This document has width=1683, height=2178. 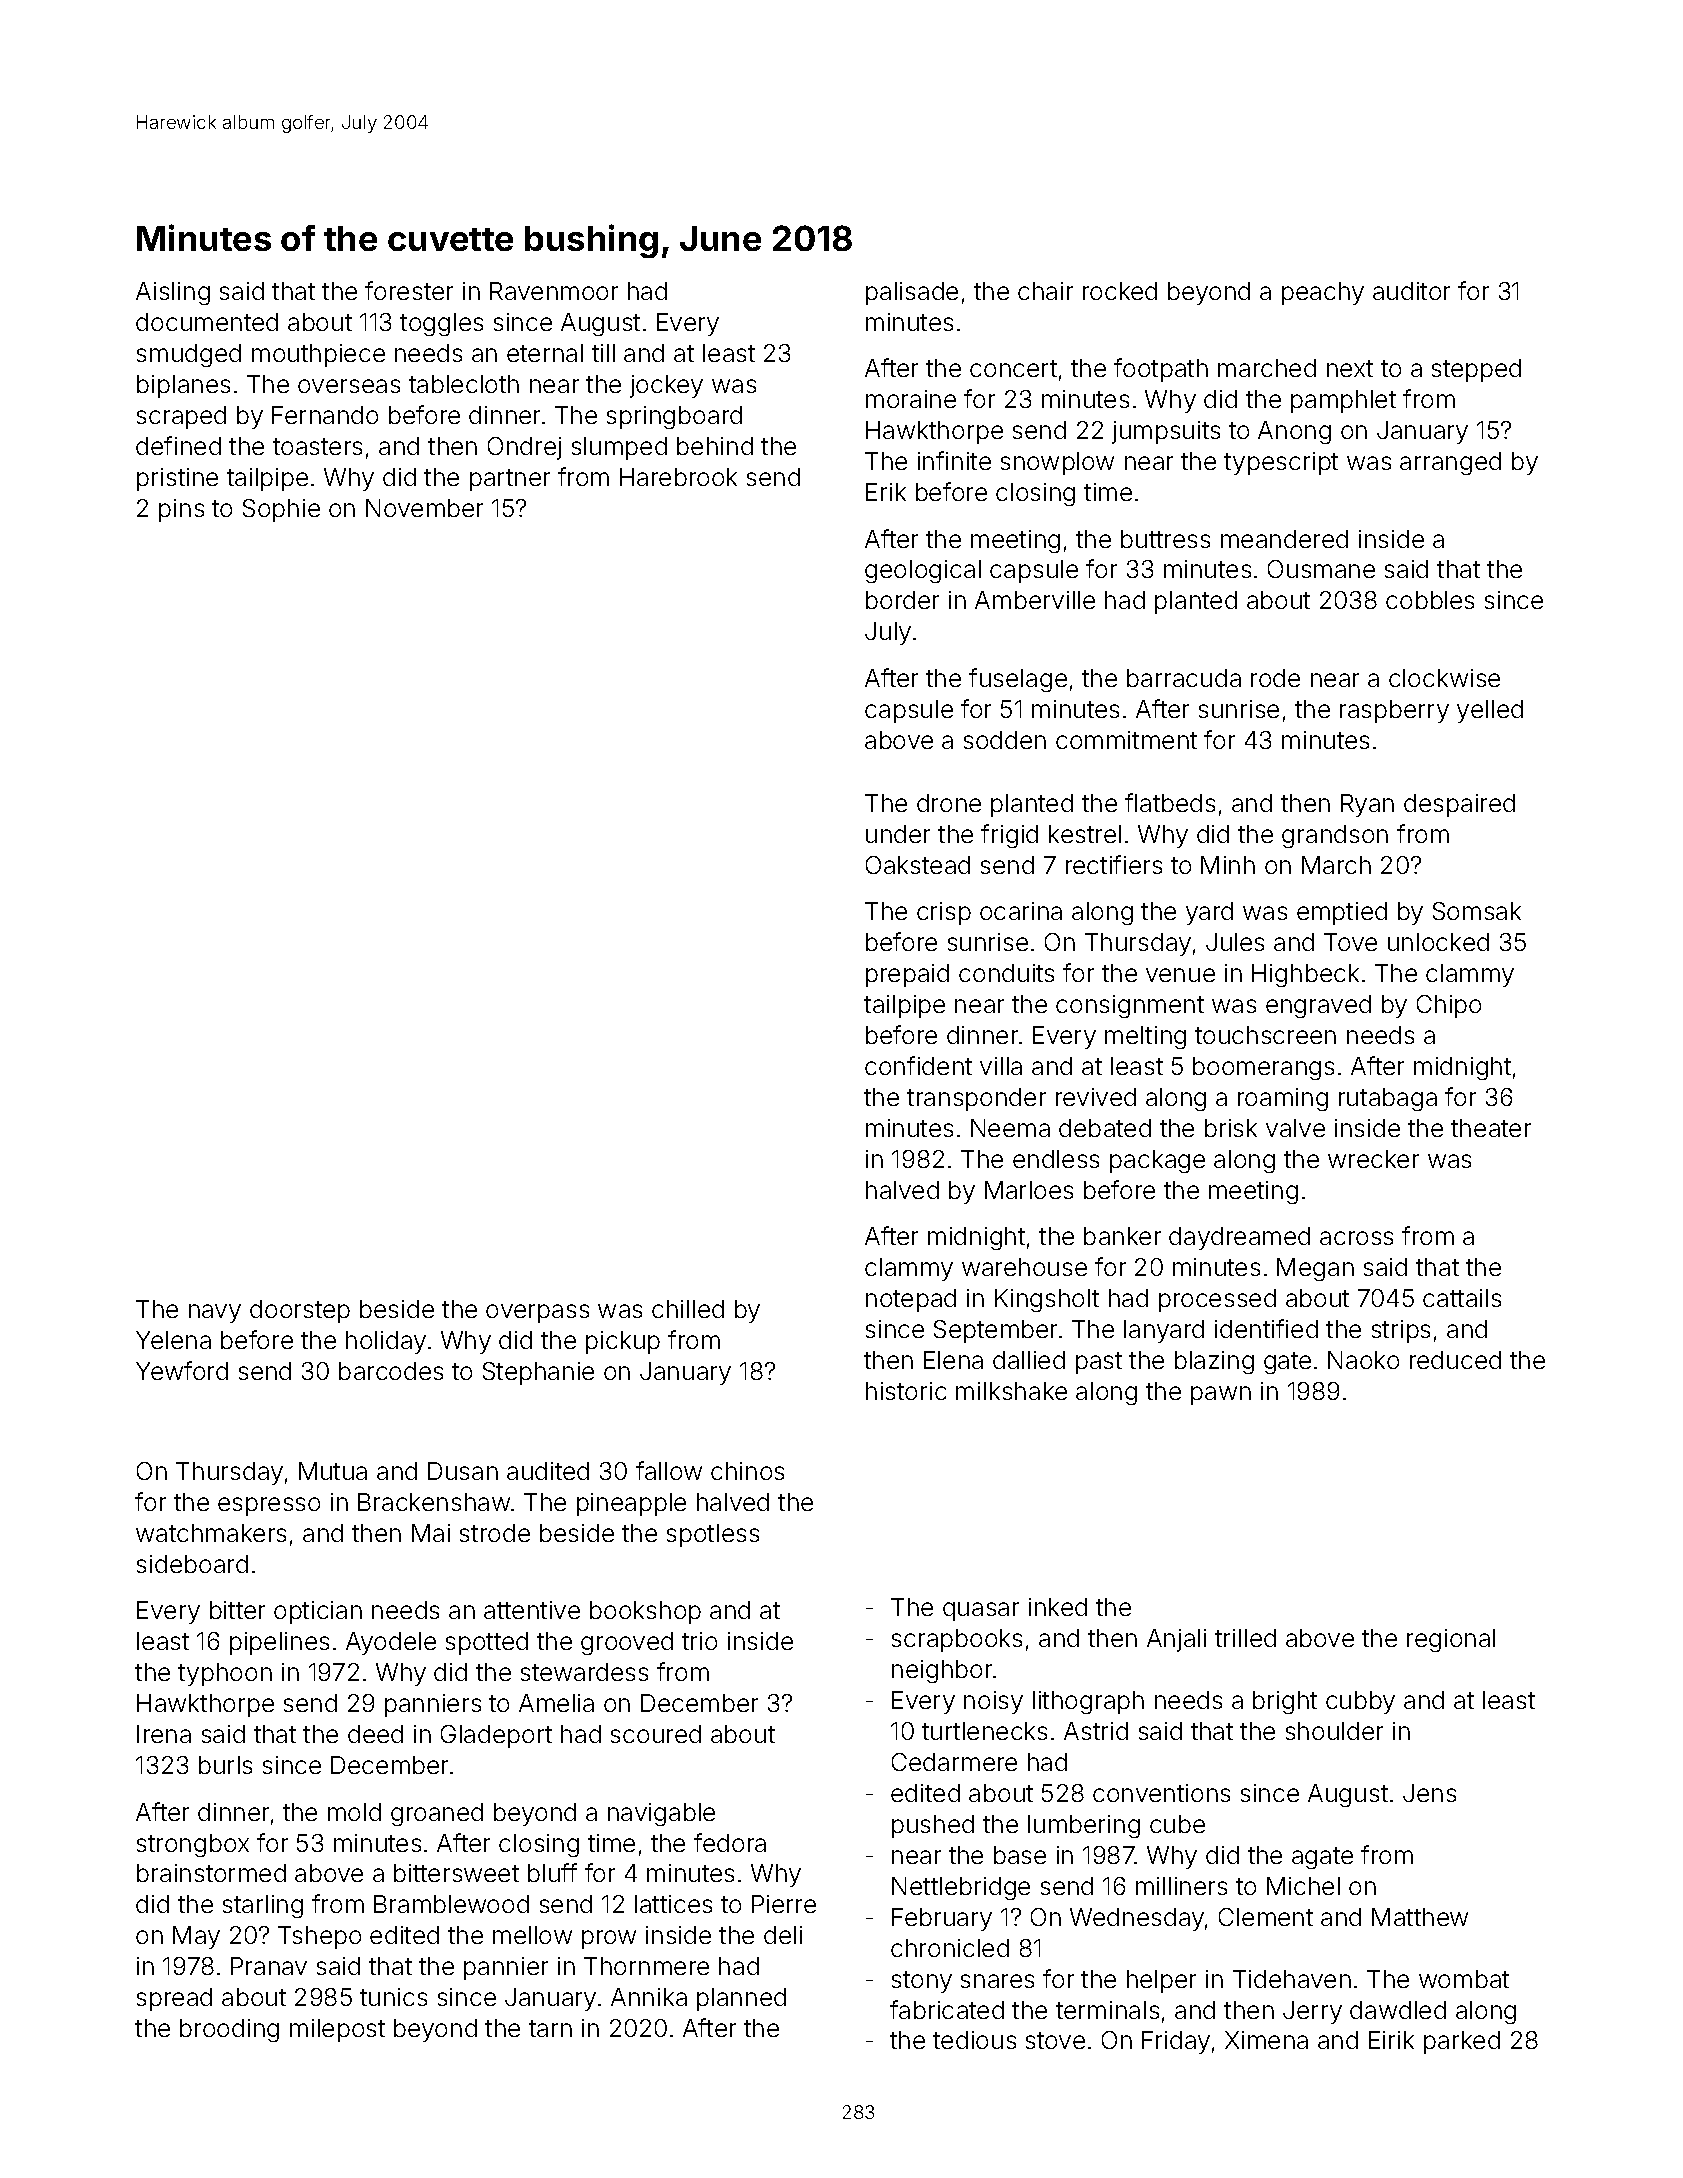 I want to click on November, so click(x=424, y=508).
